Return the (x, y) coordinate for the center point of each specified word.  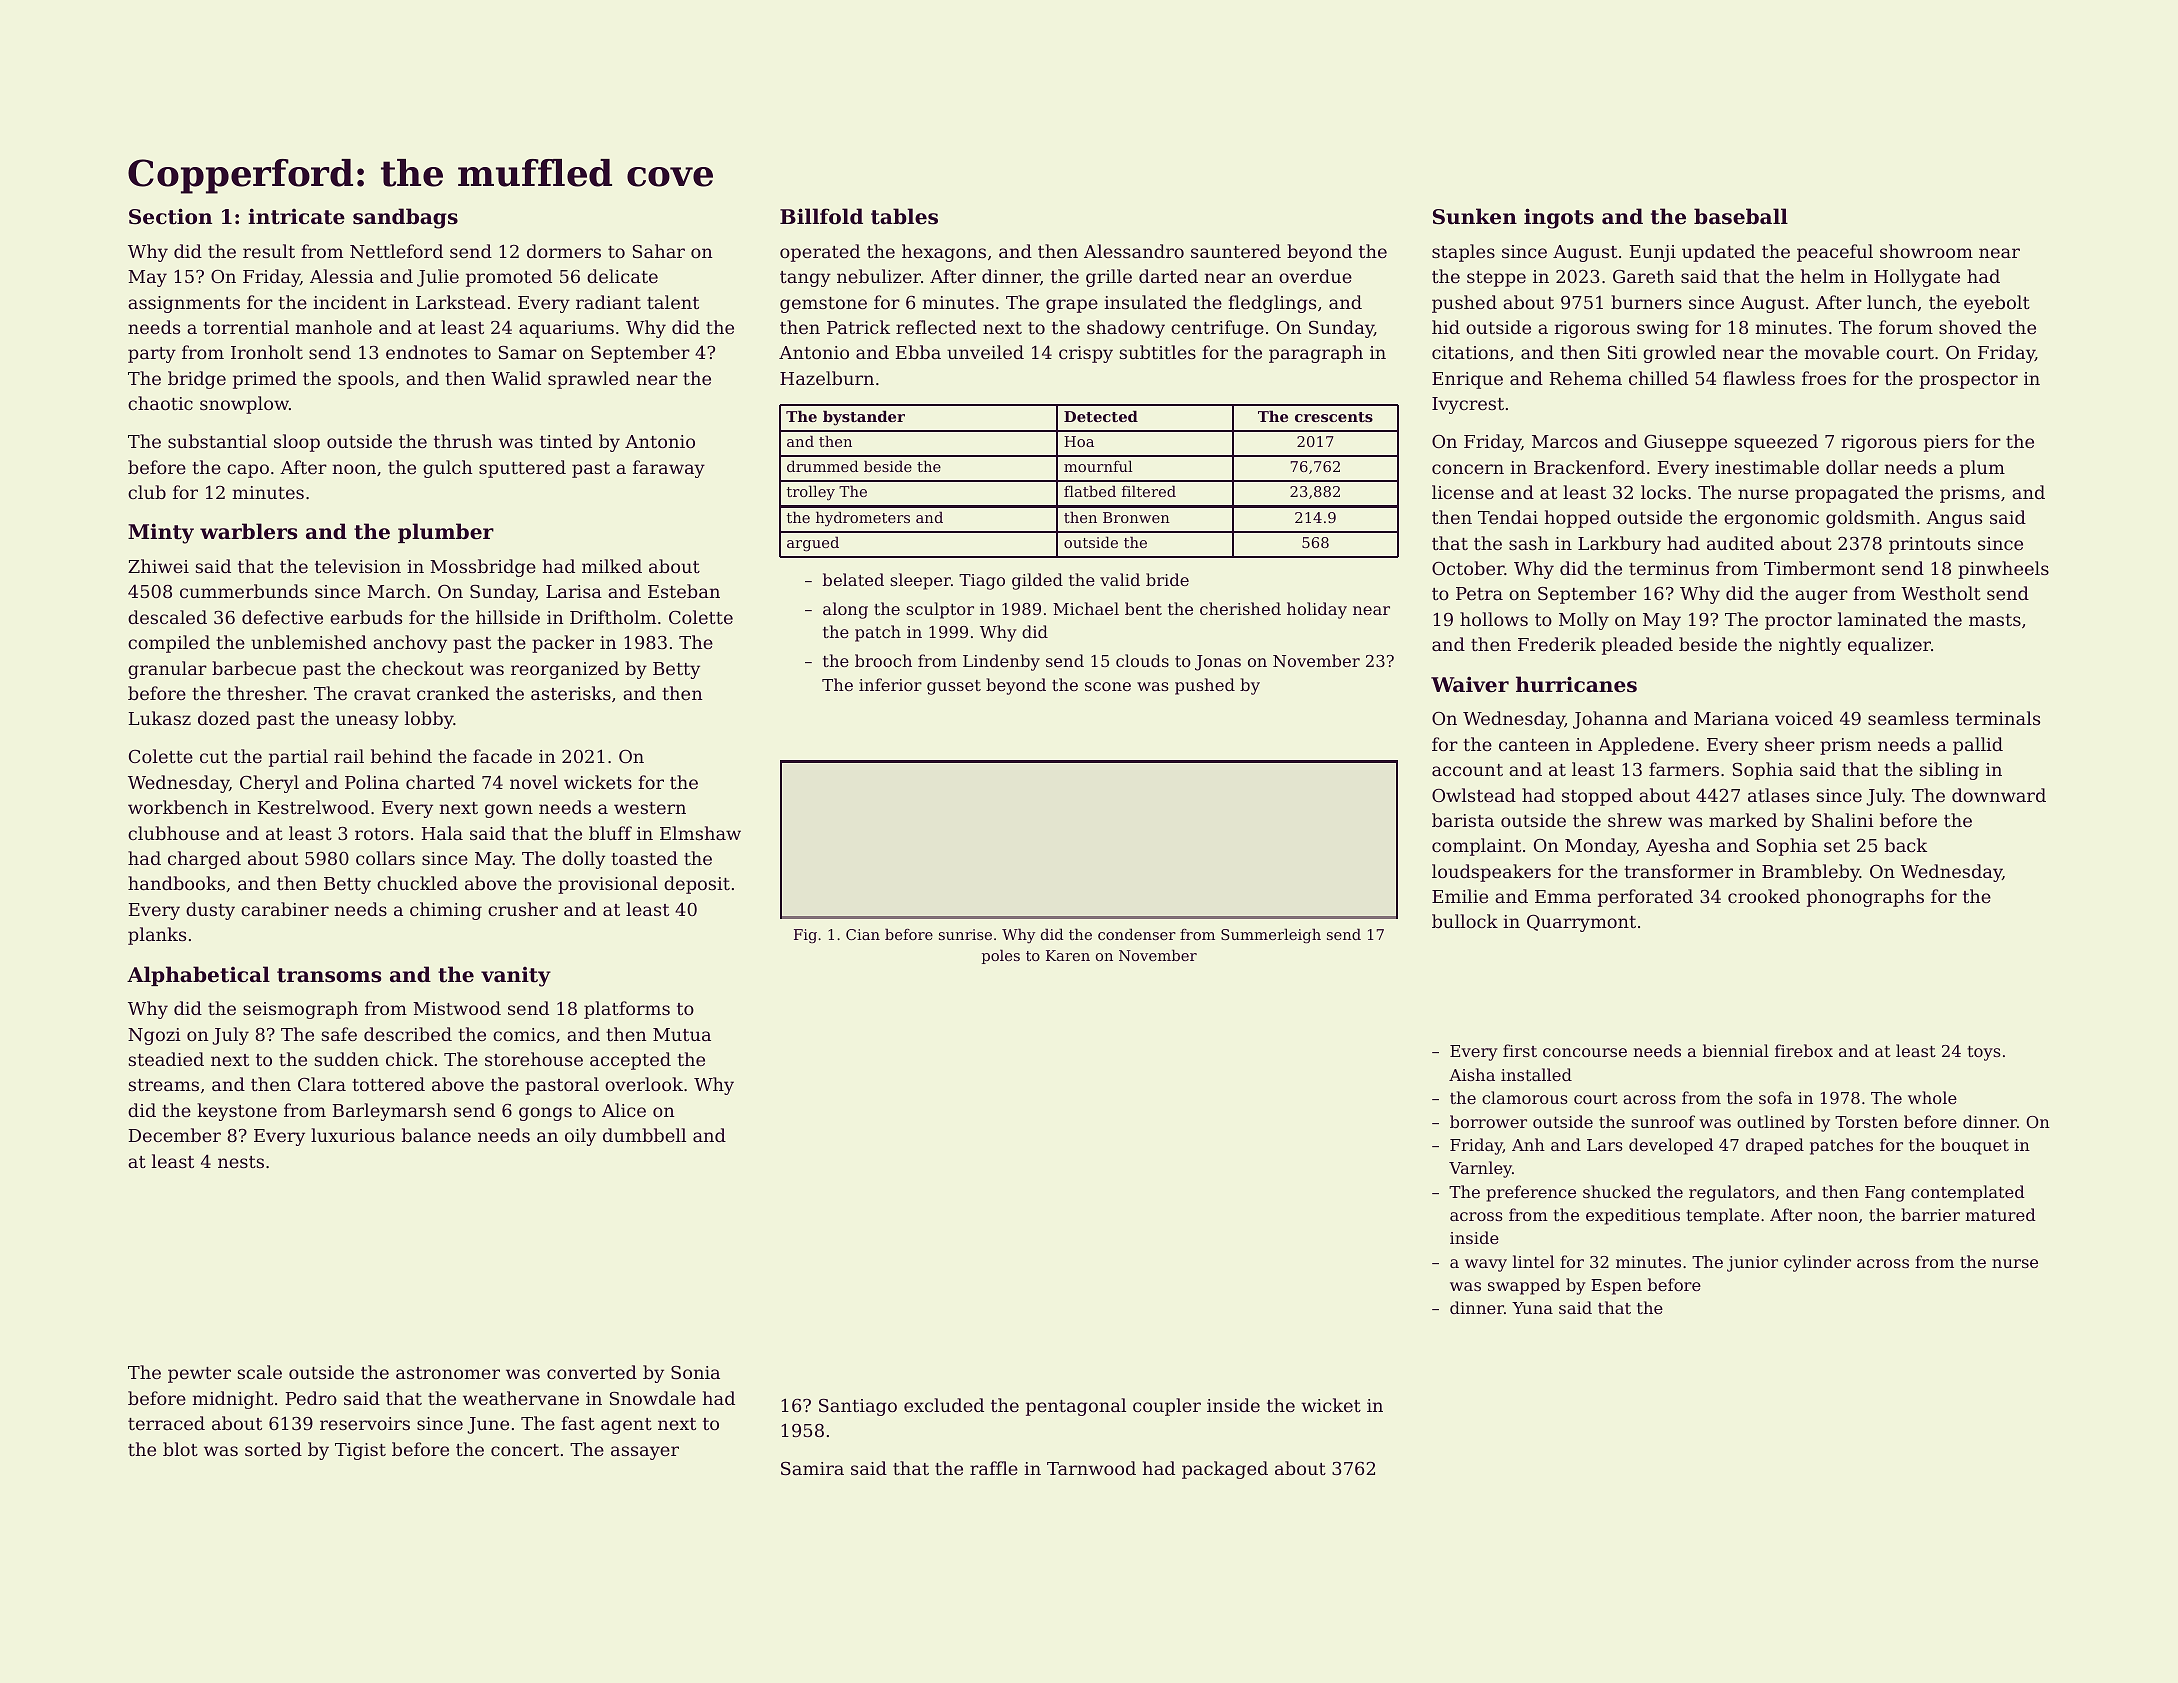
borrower (1488, 1121)
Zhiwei (158, 566)
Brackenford (1589, 467)
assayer (645, 1453)
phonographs (1865, 898)
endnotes (426, 352)
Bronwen (1136, 517)
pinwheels (2003, 570)
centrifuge (1217, 329)
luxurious (353, 1135)
